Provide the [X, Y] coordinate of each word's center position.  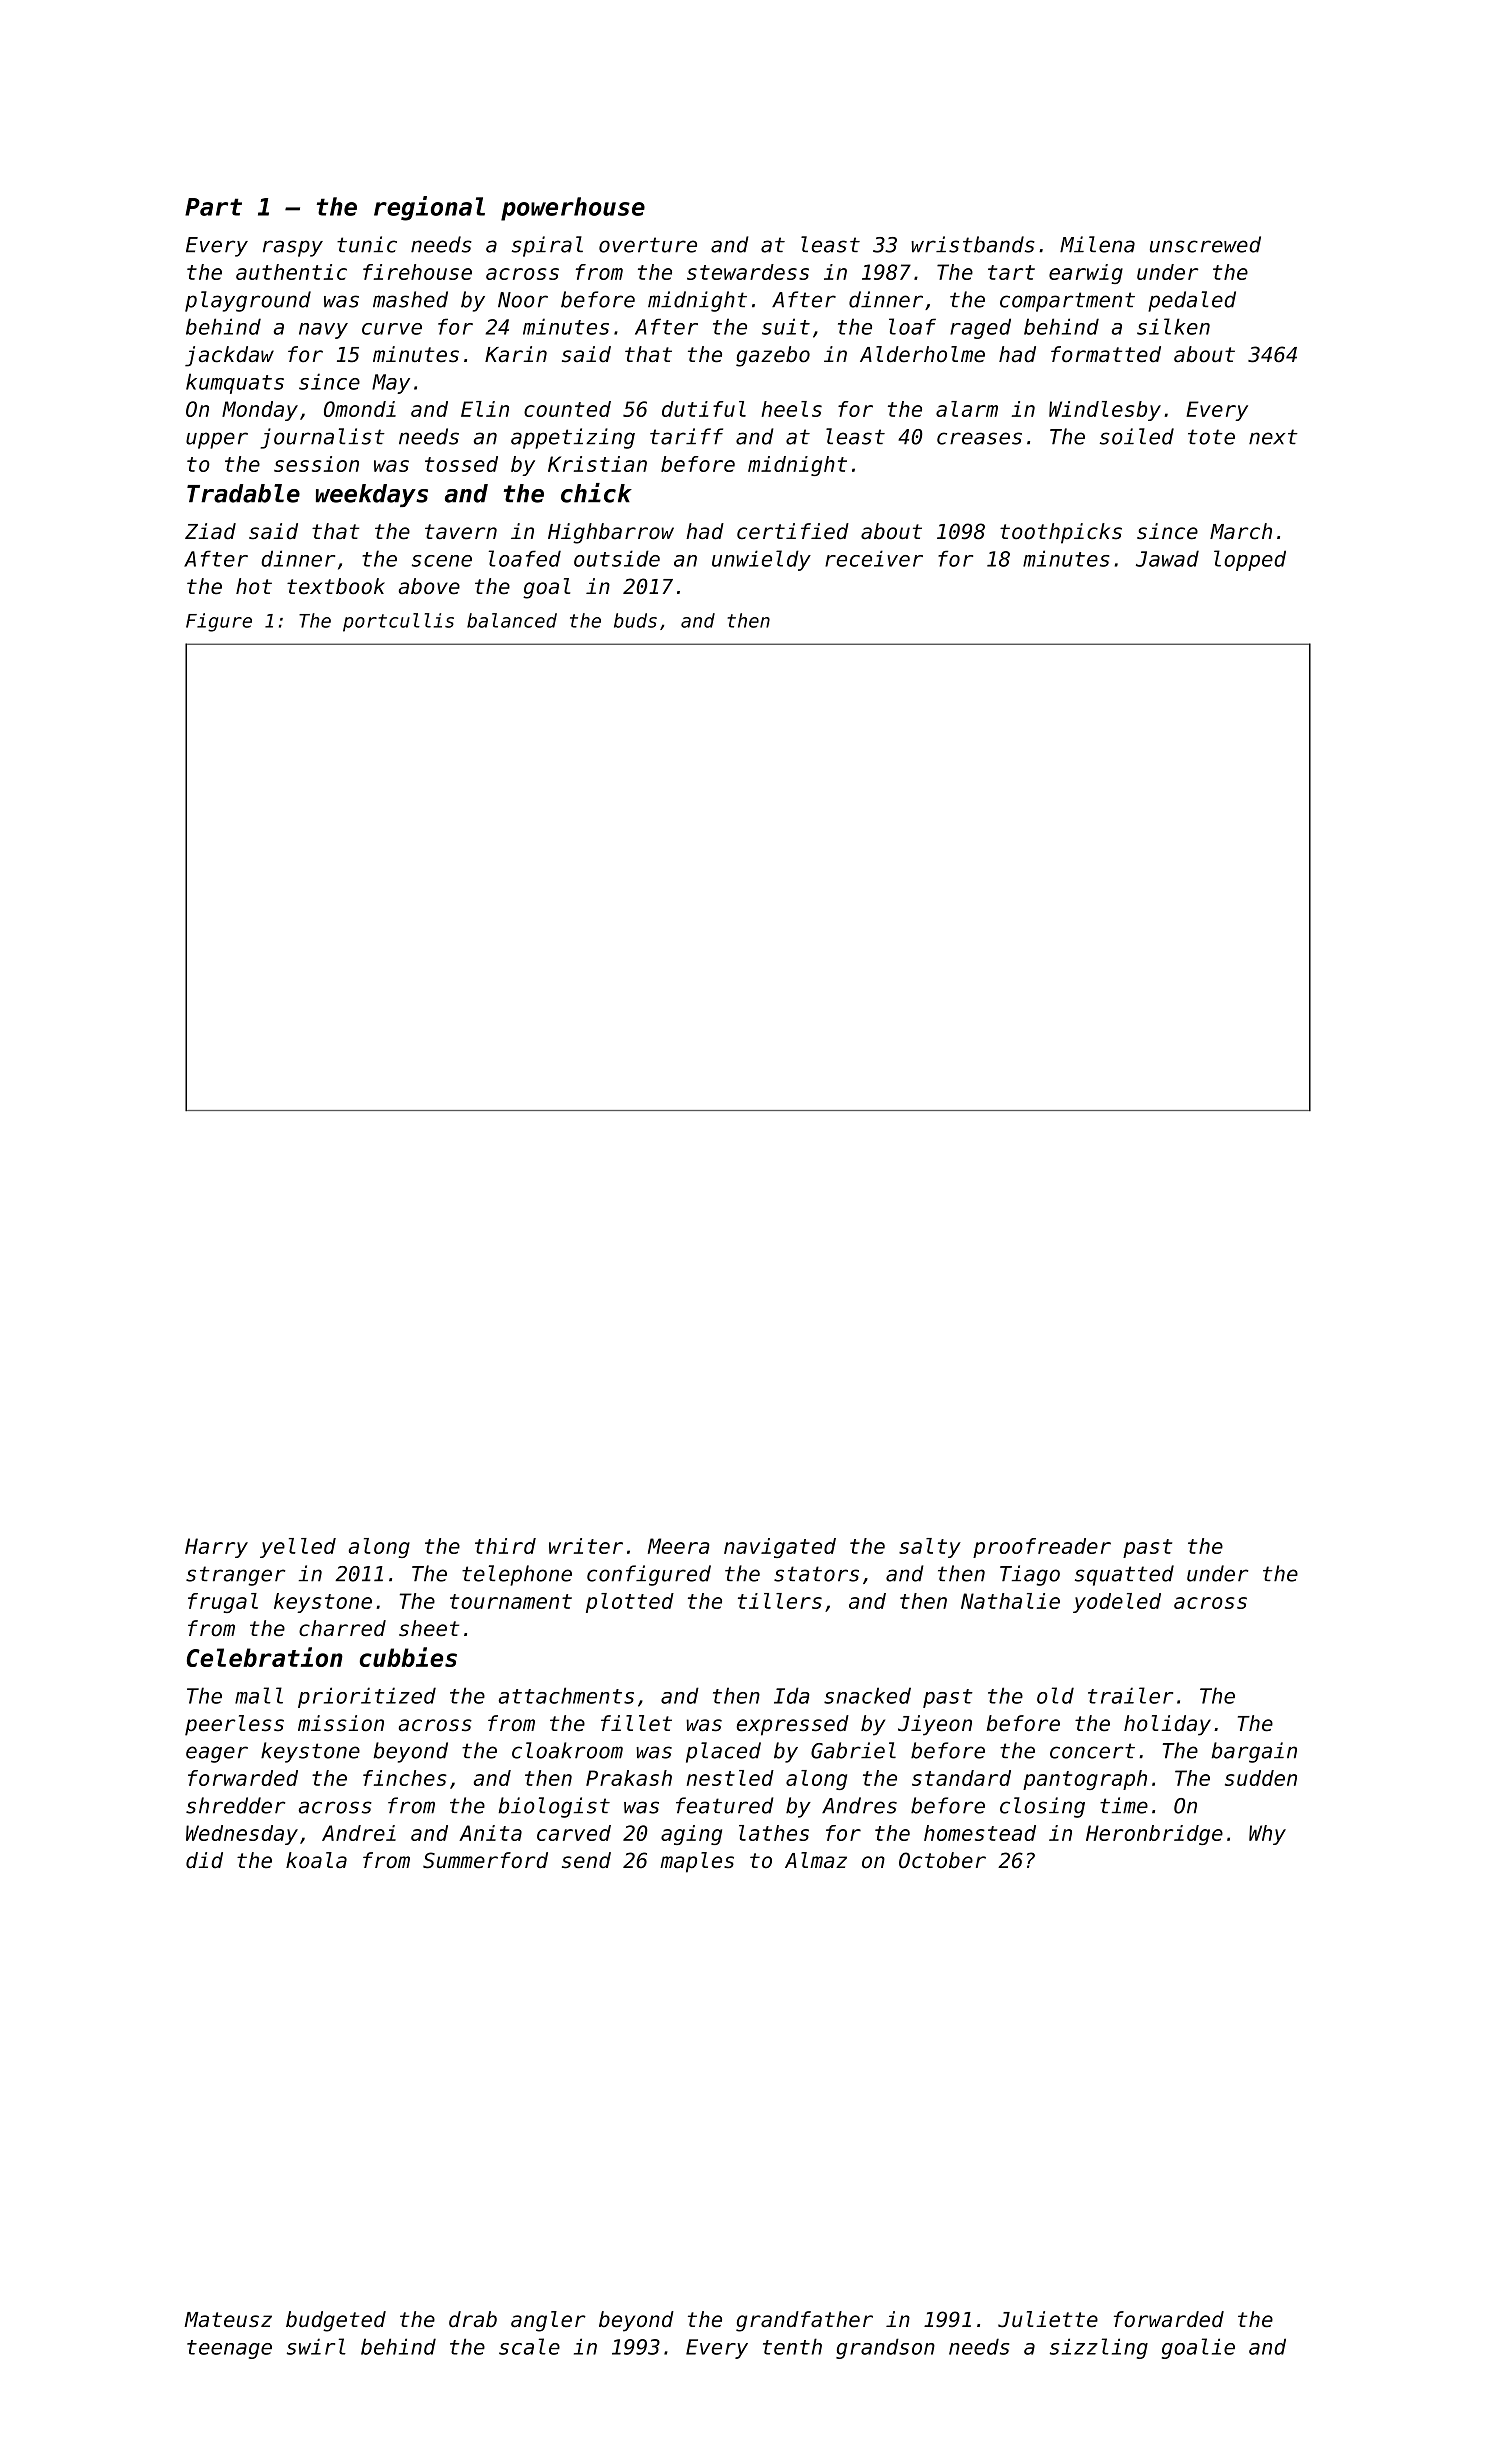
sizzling [1099, 2348]
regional [429, 208]
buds [635, 620]
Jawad [1167, 558]
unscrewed [1205, 244]
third [505, 1546]
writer [586, 1546]
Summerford [485, 1860]
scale [529, 2346]
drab [473, 2319]
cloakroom [567, 1750]
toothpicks [1061, 533]
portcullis [398, 622]
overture [648, 245]
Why [1267, 1835]
